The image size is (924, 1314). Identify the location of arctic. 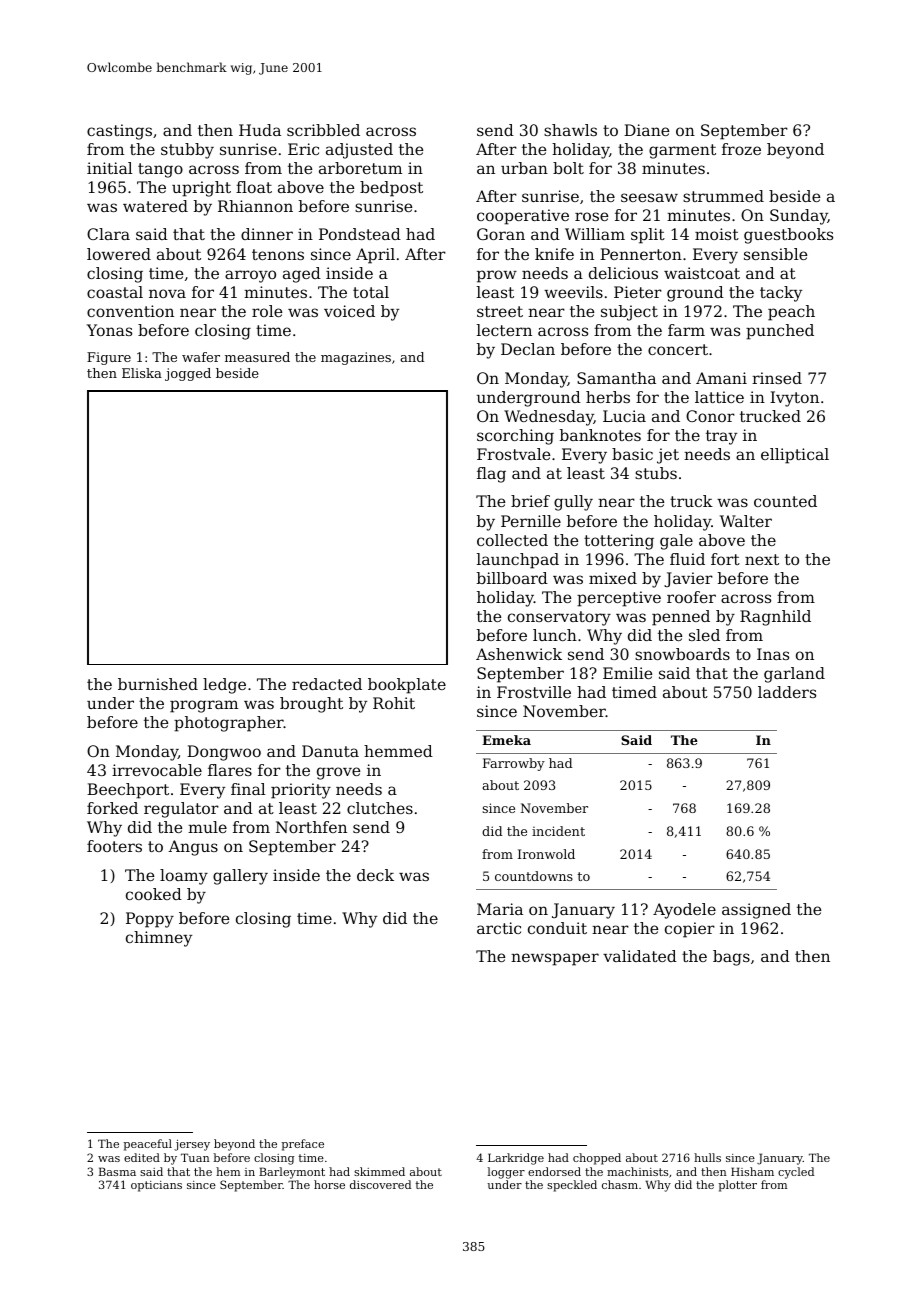
(499, 928).
